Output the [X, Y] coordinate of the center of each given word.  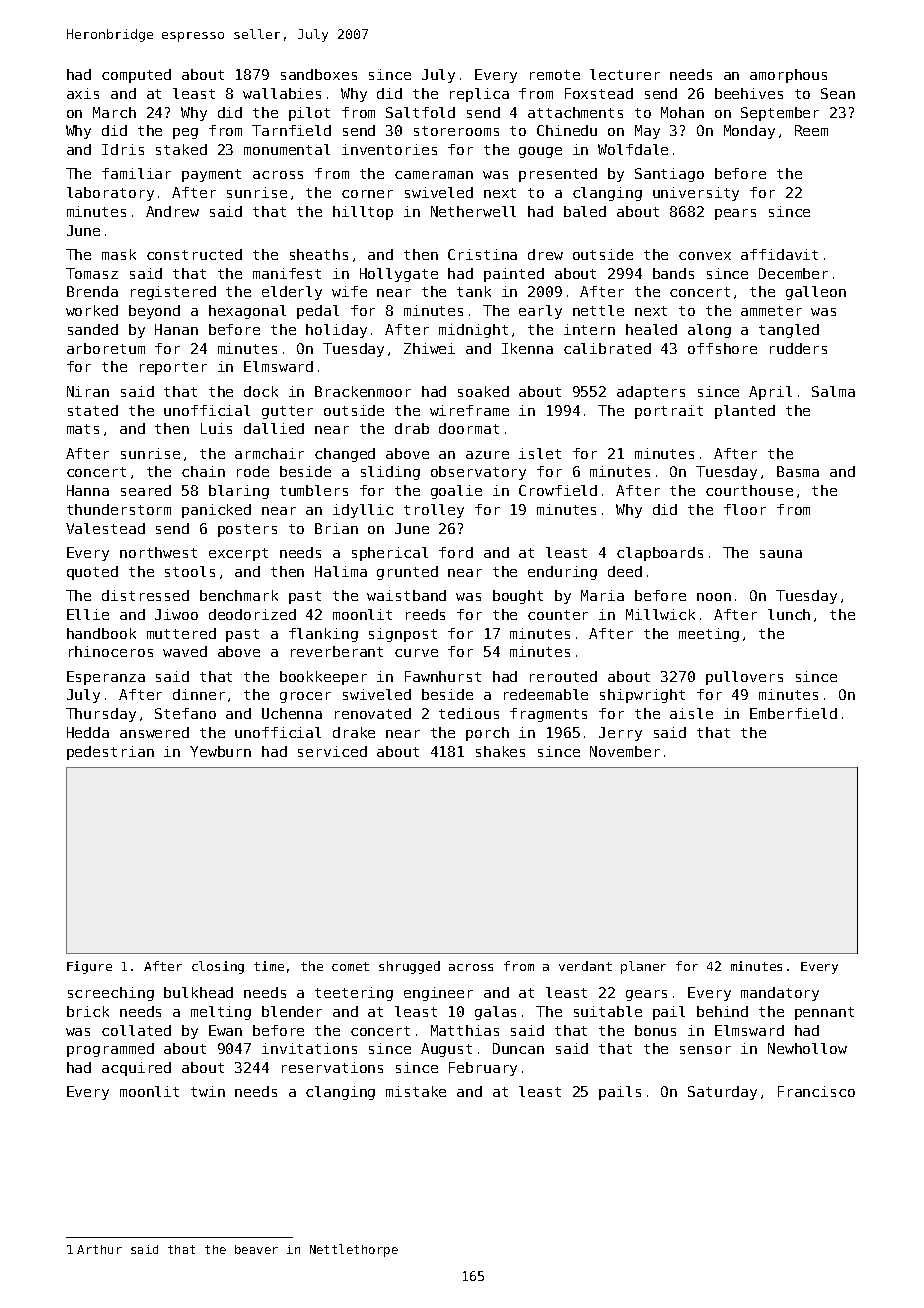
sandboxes [319, 74]
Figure [89, 967]
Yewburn [220, 751]
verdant [585, 966]
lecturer [625, 74]
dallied [274, 428]
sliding [390, 473]
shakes [500, 751]
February [483, 1069]
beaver [256, 1249]
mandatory [780, 994]
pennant [824, 1013]
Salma [833, 391]
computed [136, 76]
